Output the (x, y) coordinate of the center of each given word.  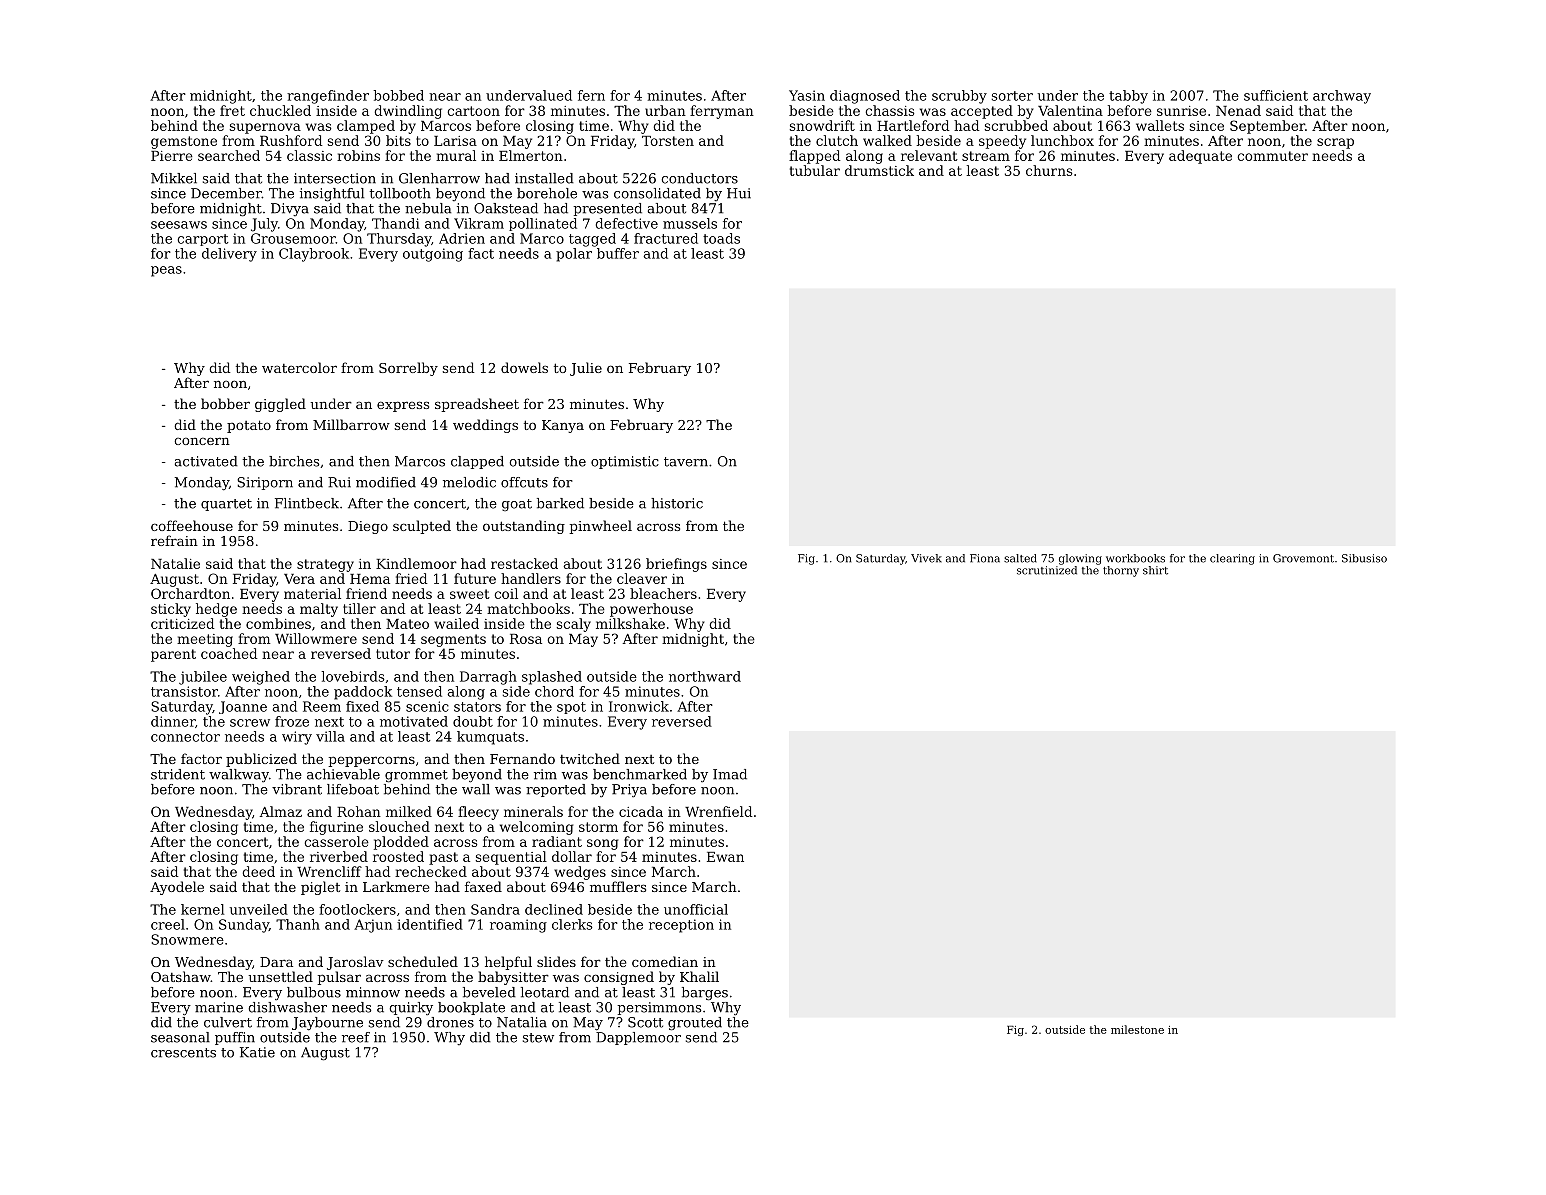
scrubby (959, 97)
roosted (398, 856)
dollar (572, 856)
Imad (730, 774)
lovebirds (353, 676)
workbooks (1135, 558)
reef (356, 1037)
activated (206, 461)
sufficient (1276, 95)
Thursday (399, 240)
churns (1049, 170)
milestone (1137, 1029)
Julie (586, 369)
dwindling (408, 112)
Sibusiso (1364, 558)
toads (721, 238)
